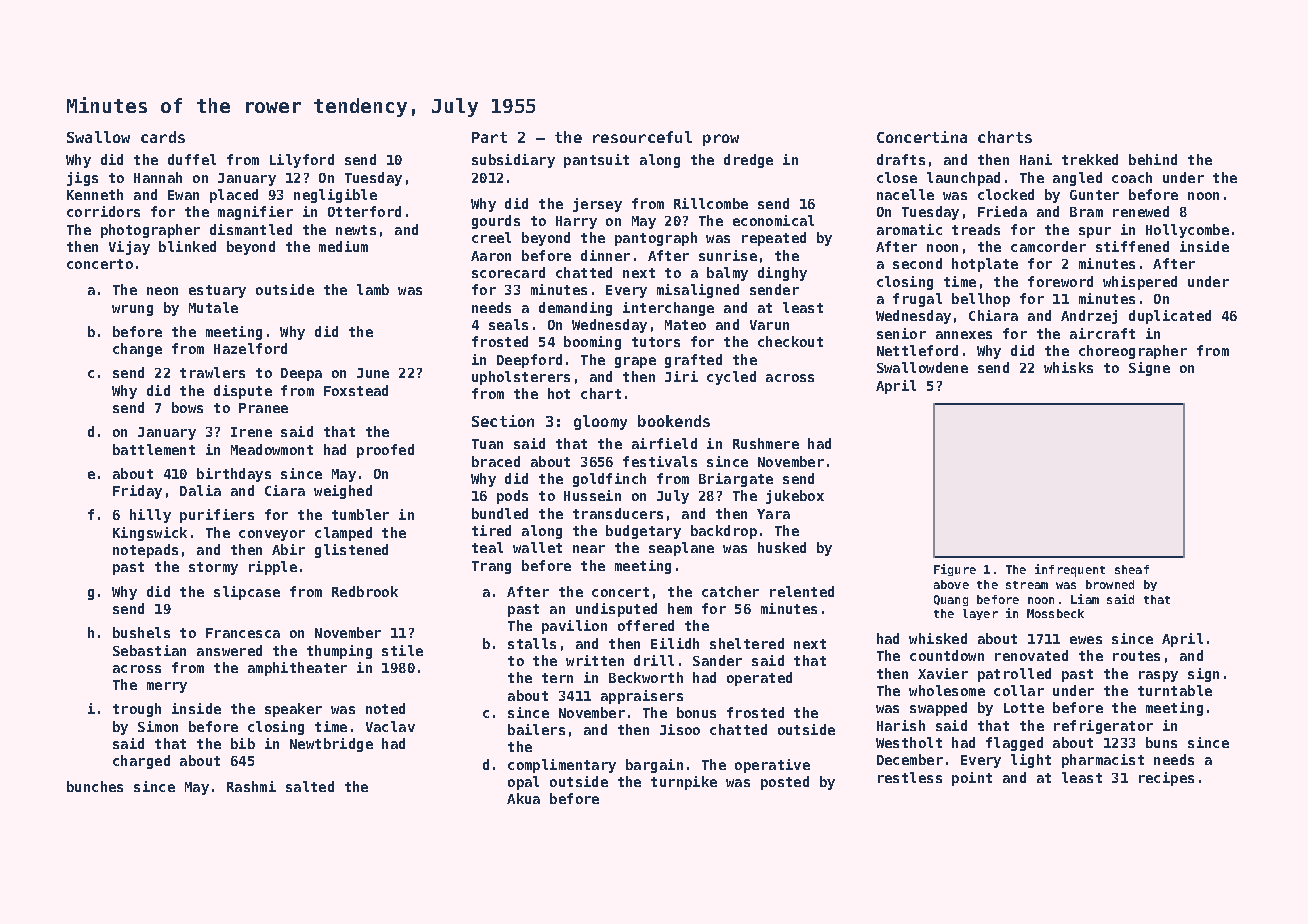 The image size is (1308, 924). I want to click on behind, so click(1153, 159).
